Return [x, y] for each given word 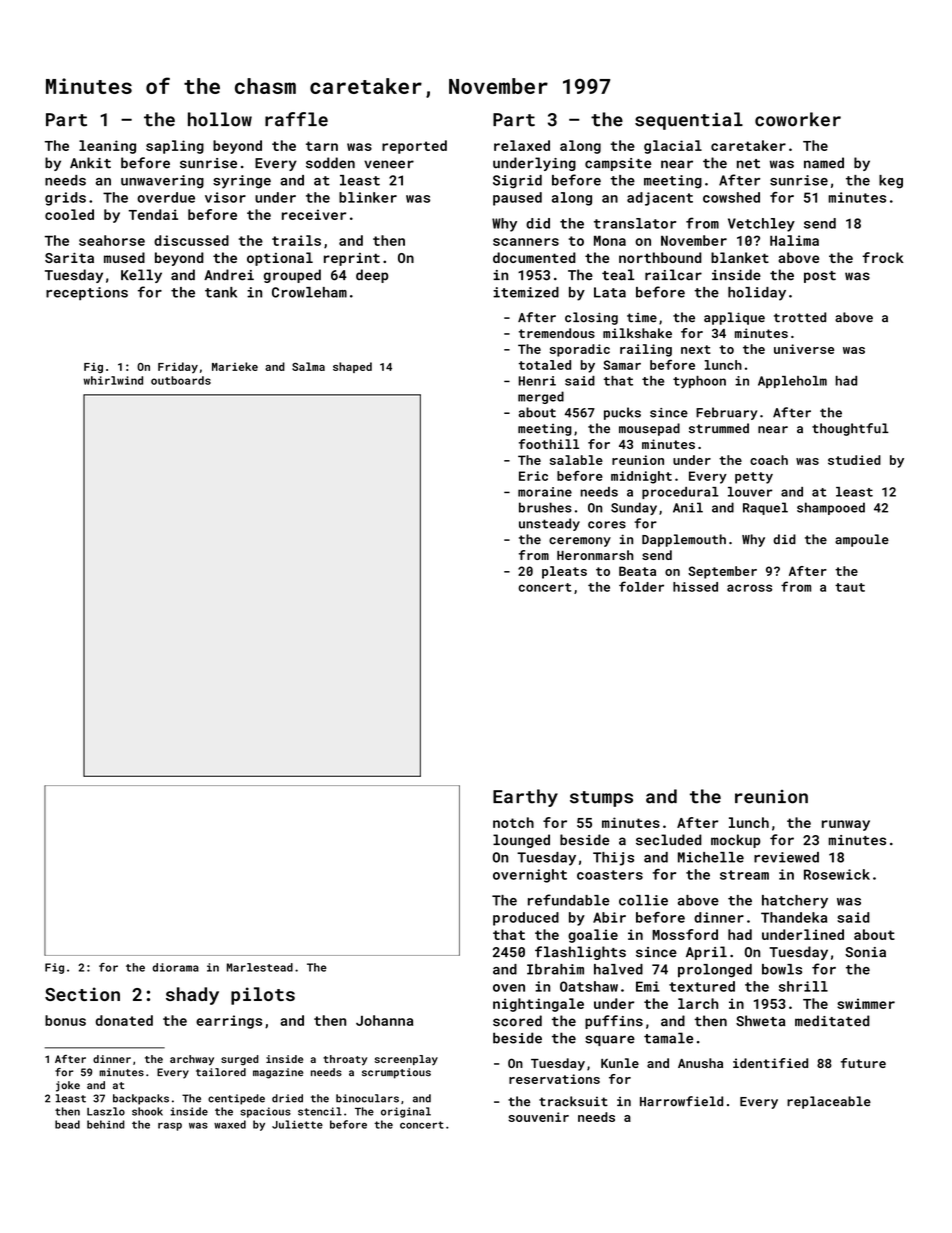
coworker [798, 119]
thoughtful [850, 429]
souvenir [538, 1117]
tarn [322, 146]
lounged [521, 841]
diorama [175, 967]
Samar [622, 365]
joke [68, 1086]
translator [635, 223]
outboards [181, 380]
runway [846, 825]
